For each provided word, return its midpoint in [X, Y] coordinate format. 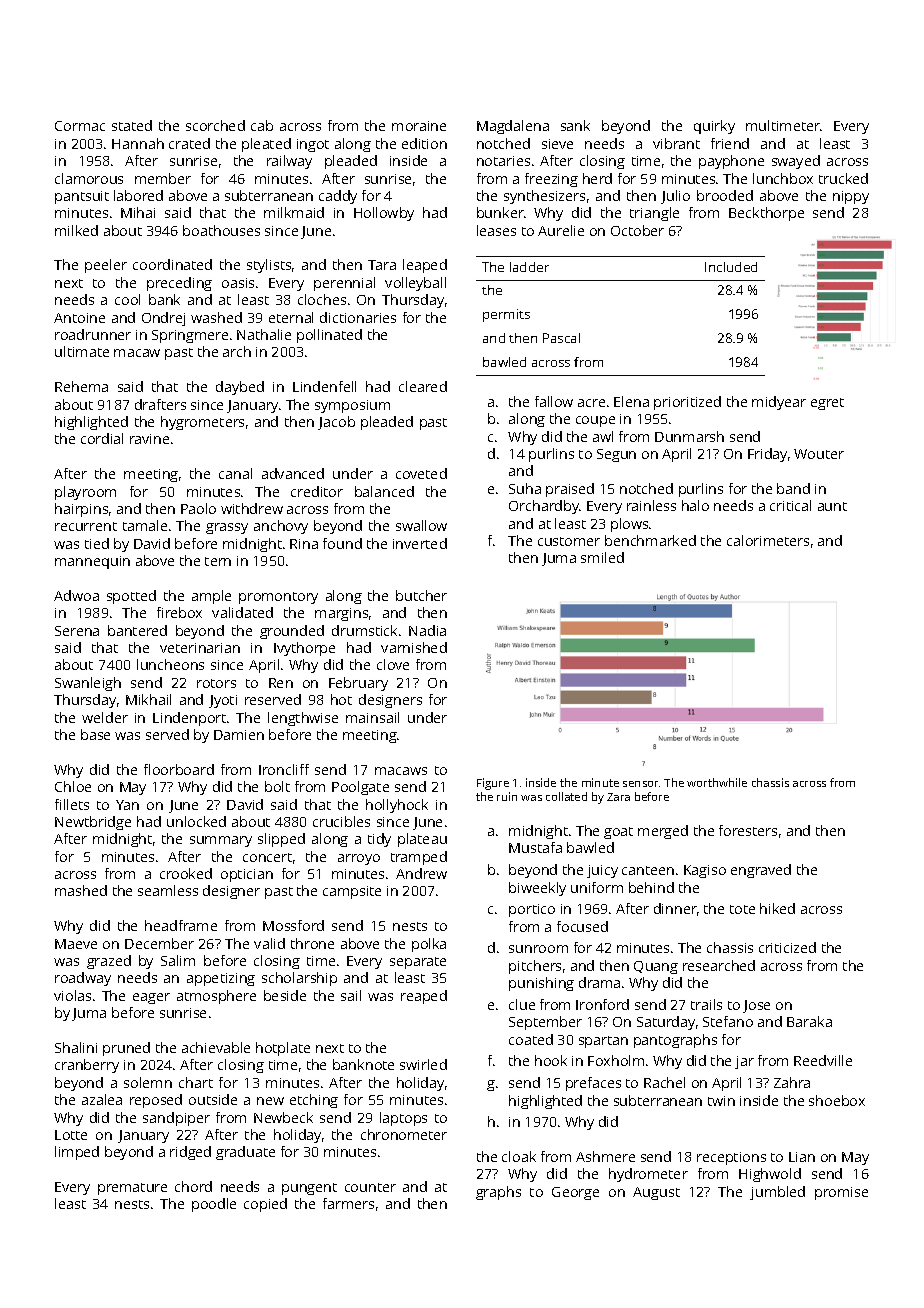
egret [827, 404]
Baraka [809, 1021]
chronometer [404, 1134]
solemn [148, 1082]
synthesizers [544, 197]
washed [216, 317]
